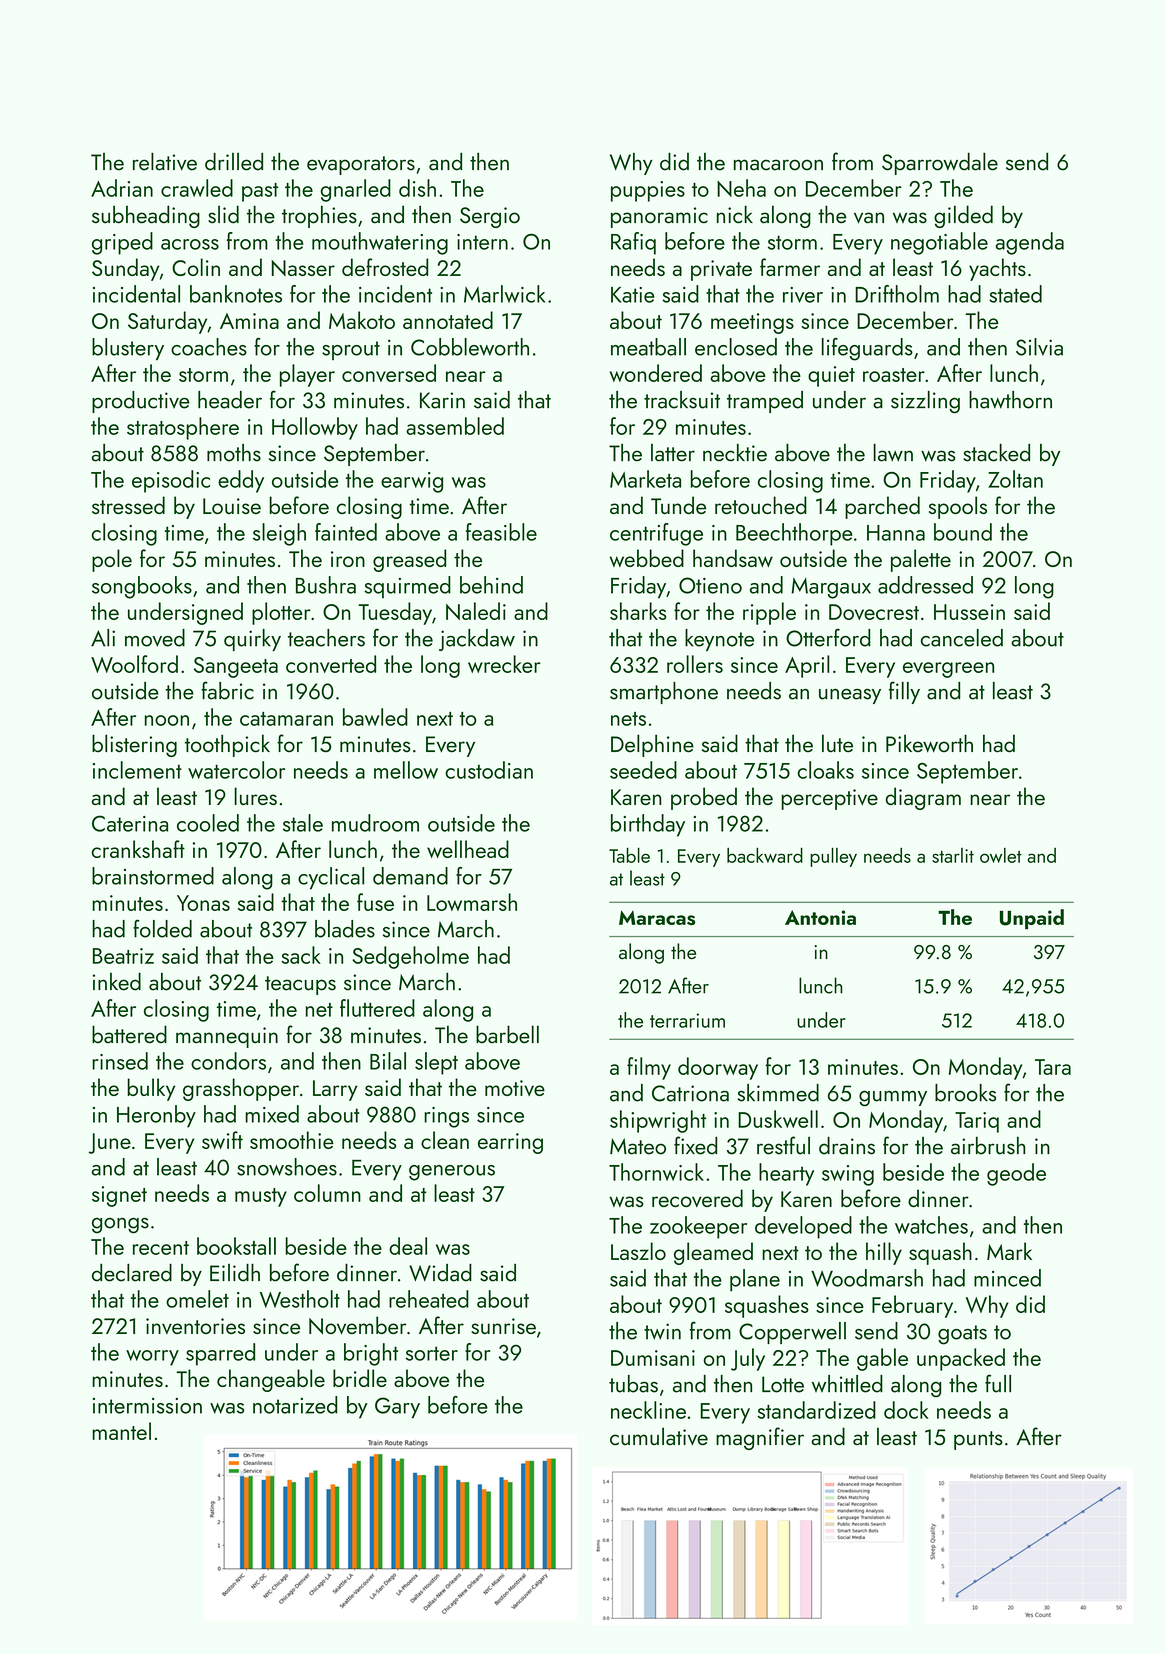  Describe the element at coordinates (1029, 243) in the screenshot. I see `agenda` at that location.
